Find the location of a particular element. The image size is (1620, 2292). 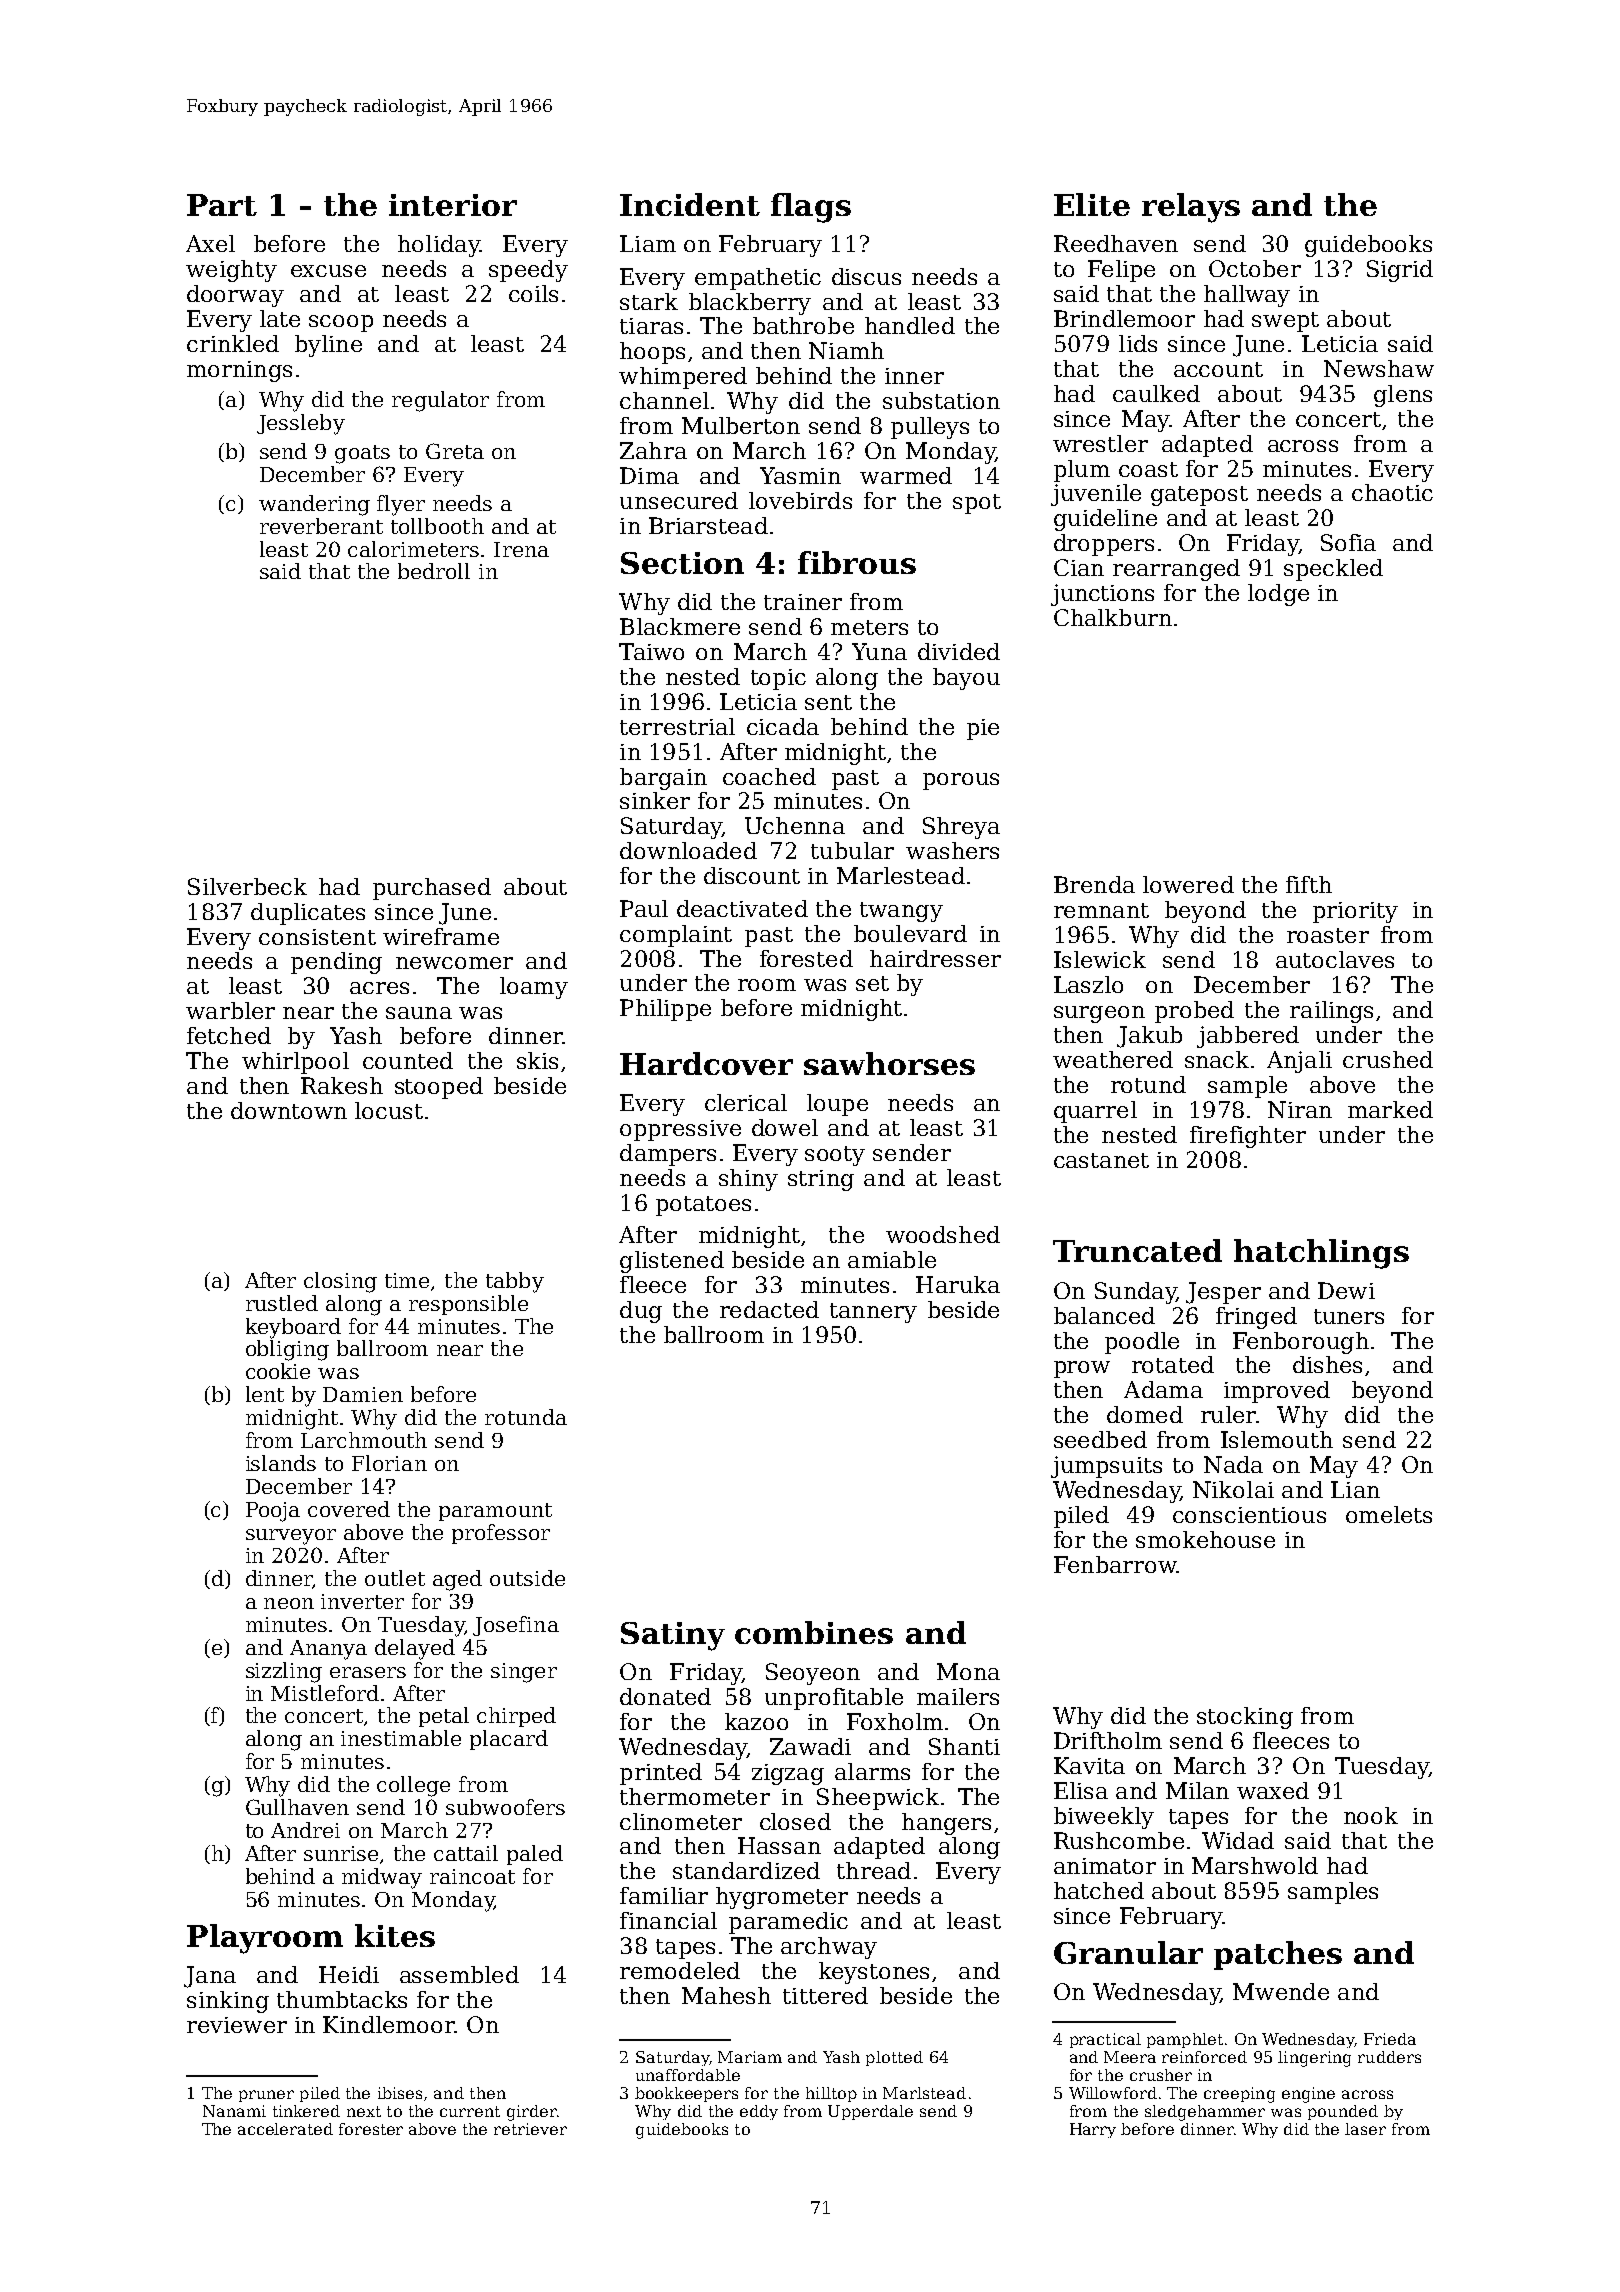

autoclaves is located at coordinates (1335, 959).
